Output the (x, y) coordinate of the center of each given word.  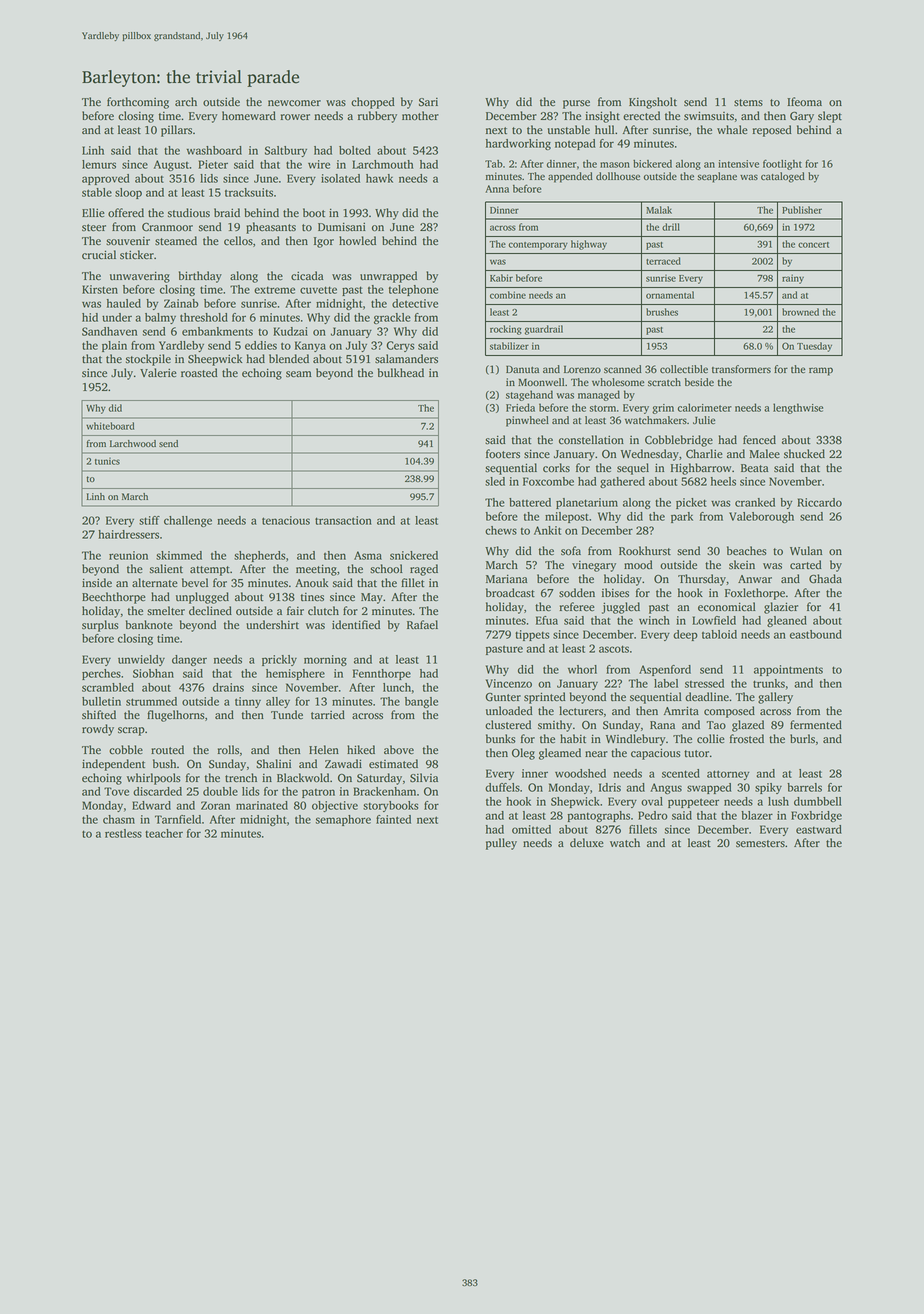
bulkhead (401, 373)
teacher (164, 833)
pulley (501, 844)
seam (299, 374)
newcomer (294, 103)
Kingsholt (653, 103)
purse (576, 104)
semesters (760, 844)
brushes (662, 312)
